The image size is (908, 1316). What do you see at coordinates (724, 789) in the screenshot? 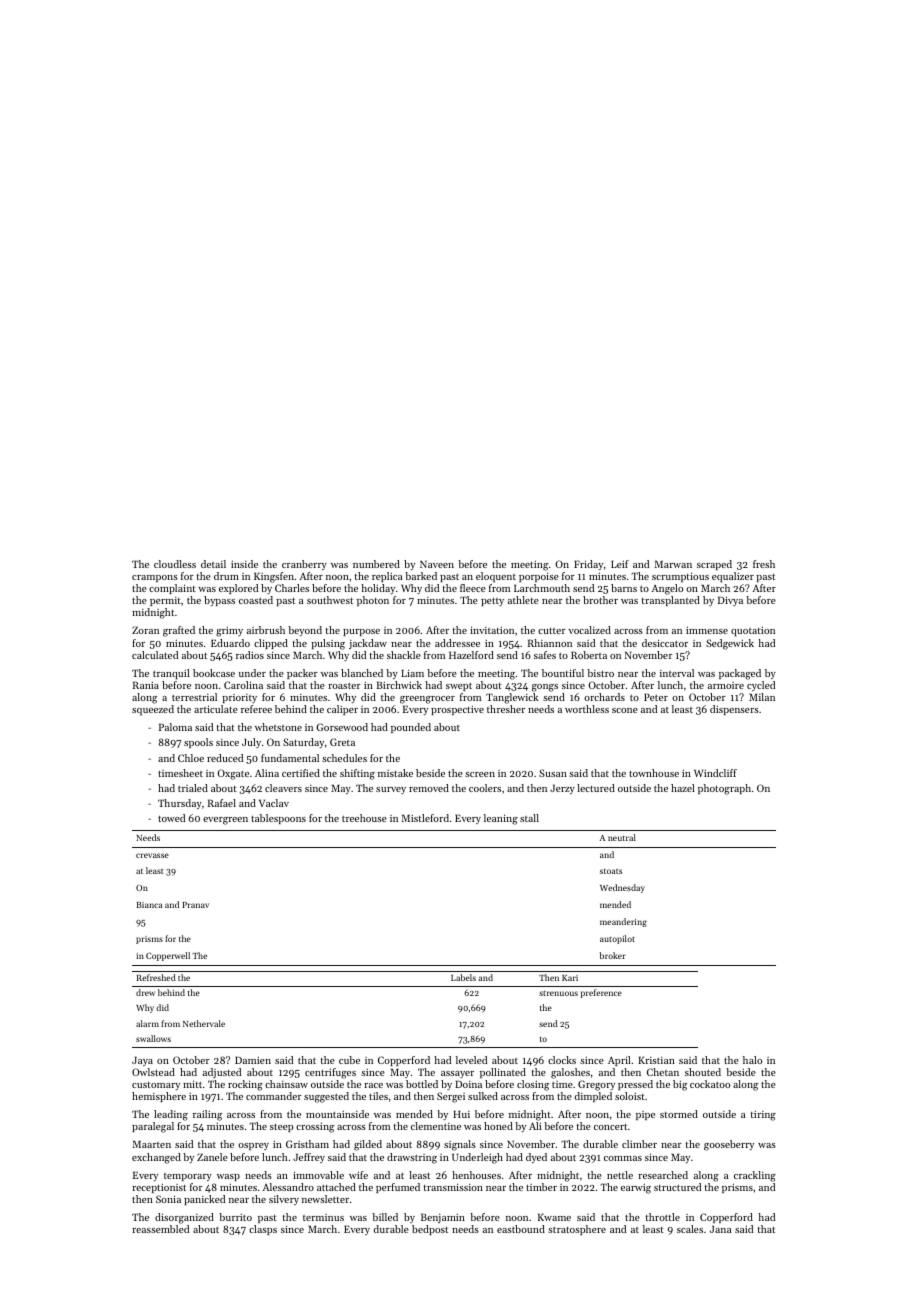
I see `photograph` at bounding box center [724, 789].
